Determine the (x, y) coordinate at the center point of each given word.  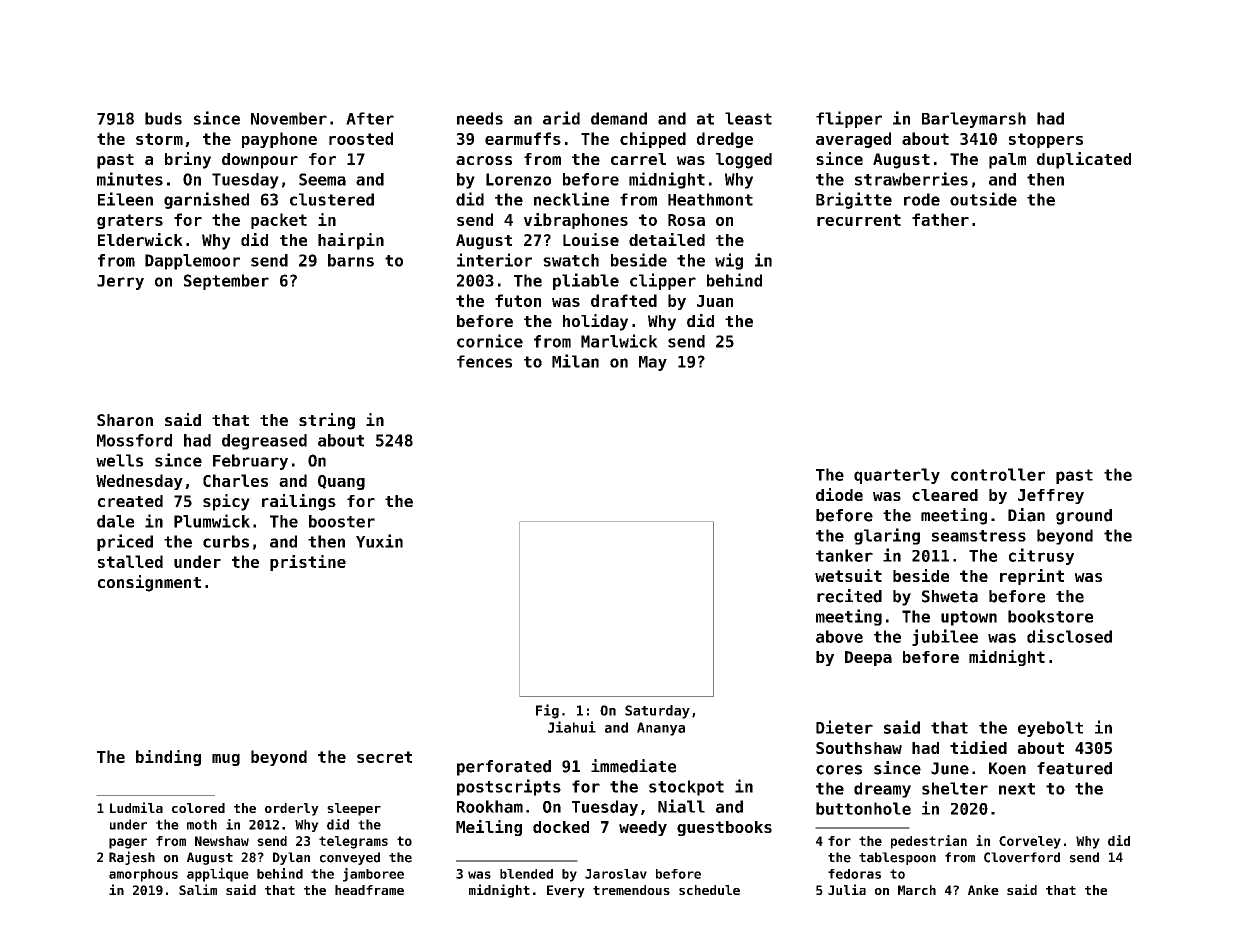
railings (299, 502)
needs (480, 118)
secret (384, 757)
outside (983, 199)
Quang (341, 482)
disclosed (1069, 636)
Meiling (489, 828)
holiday (595, 322)
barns (351, 260)
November (289, 118)
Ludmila (136, 807)
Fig (547, 711)
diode (839, 494)
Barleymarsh (974, 120)
